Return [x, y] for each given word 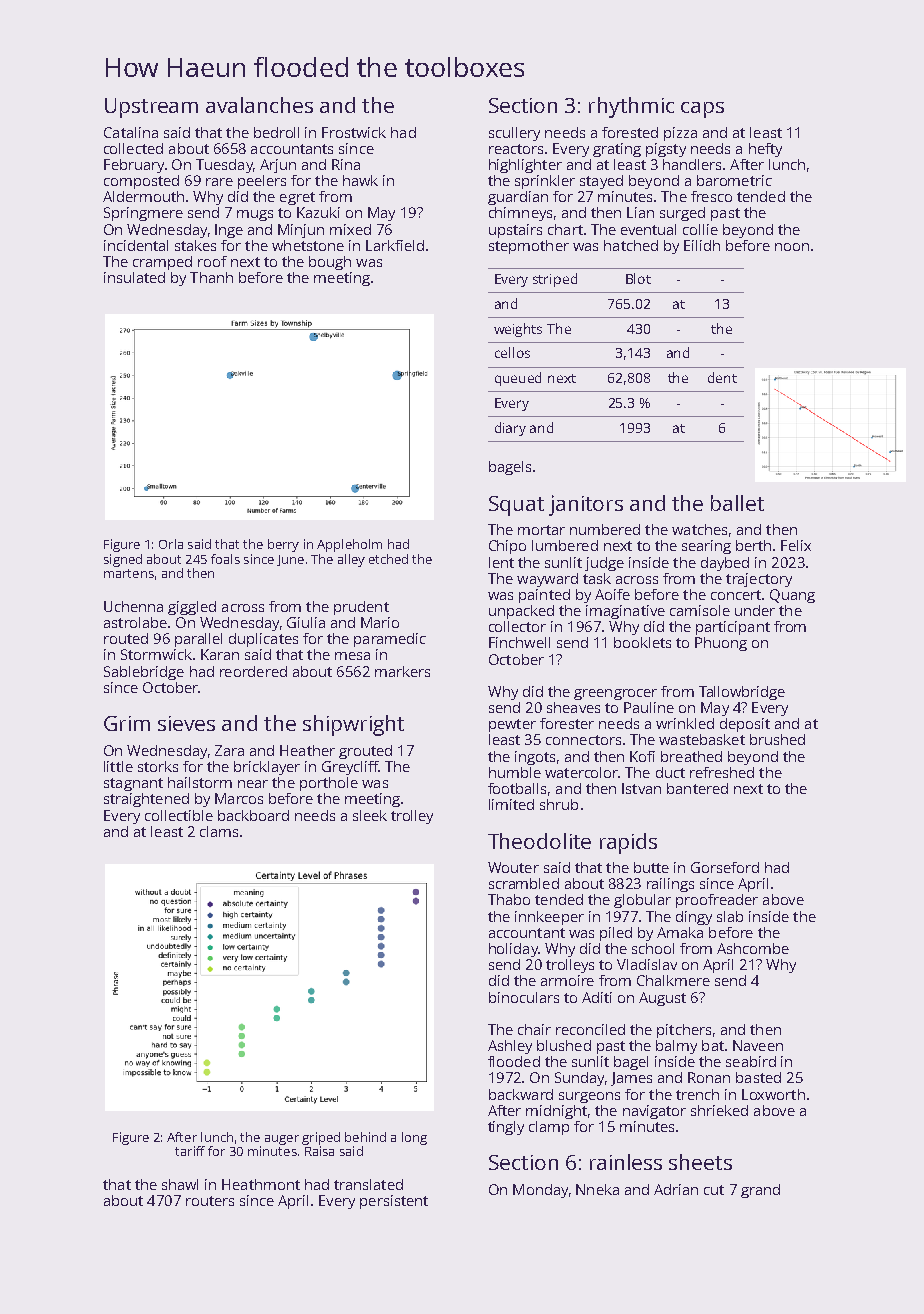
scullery [514, 134]
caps [702, 110]
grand [760, 1191]
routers [210, 1201]
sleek [370, 815]
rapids [628, 843]
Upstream [151, 108]
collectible [179, 815]
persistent [394, 1202]
